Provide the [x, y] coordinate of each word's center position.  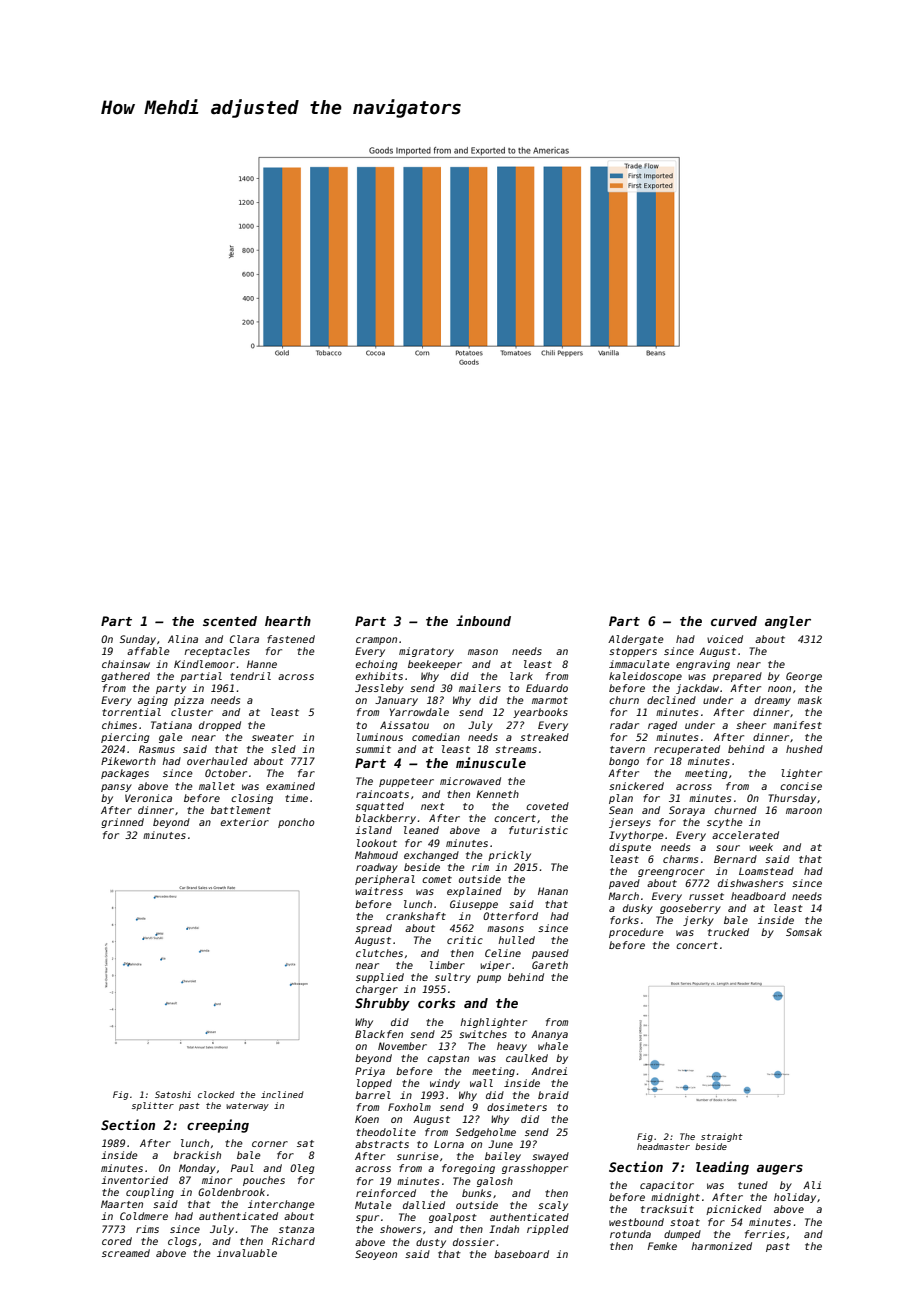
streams [516, 749]
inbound [483, 620]
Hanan [553, 891]
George [804, 677]
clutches [379, 953]
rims [147, 1229]
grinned [122, 823]
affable [148, 651]
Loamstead [766, 871]
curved [734, 621]
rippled [548, 1230]
